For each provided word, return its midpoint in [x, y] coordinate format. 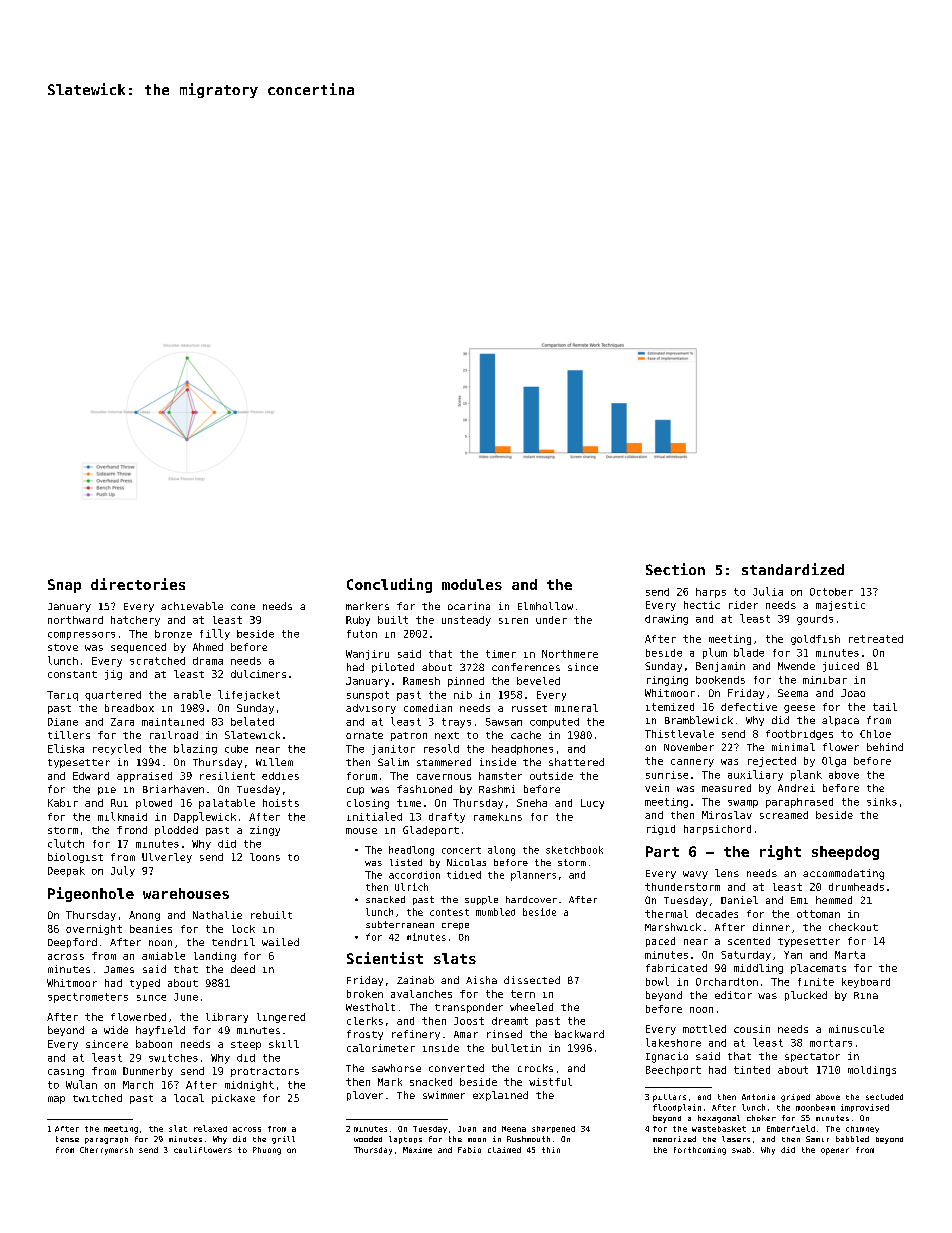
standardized [793, 569]
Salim [393, 762]
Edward [91, 776]
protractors [265, 1072]
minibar [825, 680]
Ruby [358, 621]
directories [138, 584]
